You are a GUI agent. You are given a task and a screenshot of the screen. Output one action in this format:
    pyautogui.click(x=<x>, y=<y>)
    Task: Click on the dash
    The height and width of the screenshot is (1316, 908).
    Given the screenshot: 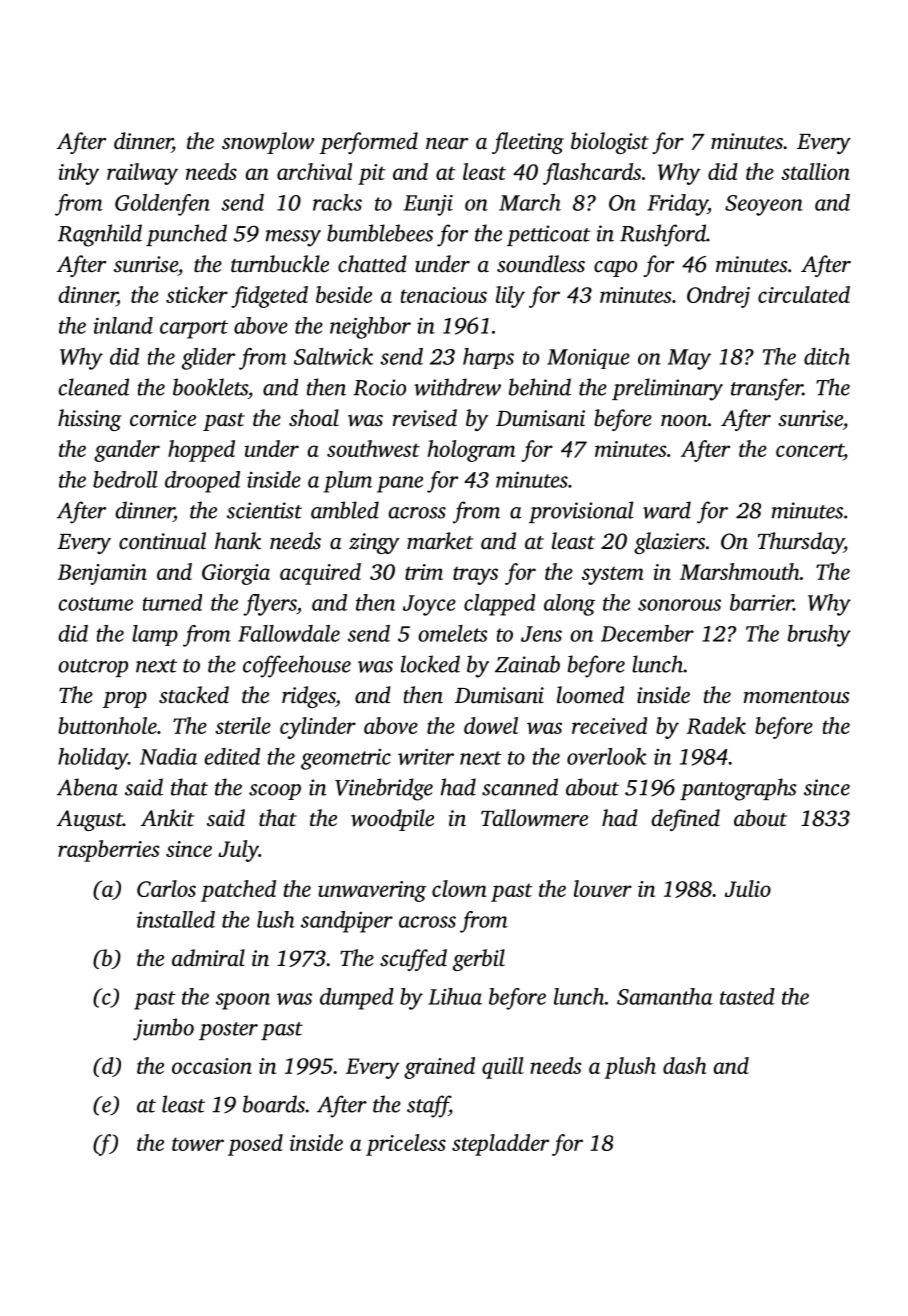 What is the action you would take?
    pyautogui.click(x=685, y=1065)
